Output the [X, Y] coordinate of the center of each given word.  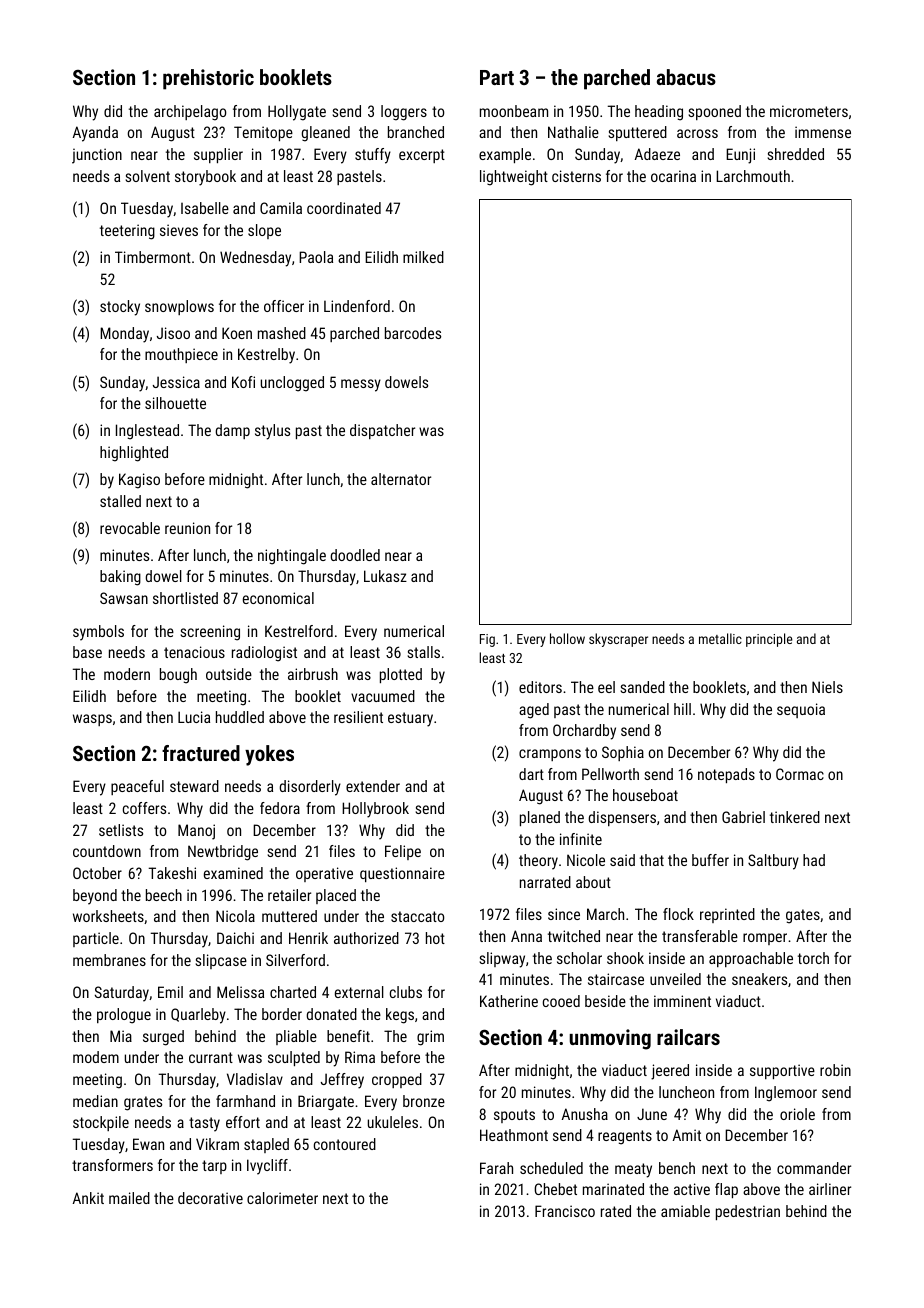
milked [423, 257]
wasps [92, 720]
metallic [720, 638]
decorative [210, 1198]
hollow [567, 638]
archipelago [190, 113]
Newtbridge [223, 853]
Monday [124, 335]
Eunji [740, 156]
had [814, 860]
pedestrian [748, 1212]
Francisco [565, 1211]
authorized [366, 938]
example [505, 155]
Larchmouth [753, 176]
